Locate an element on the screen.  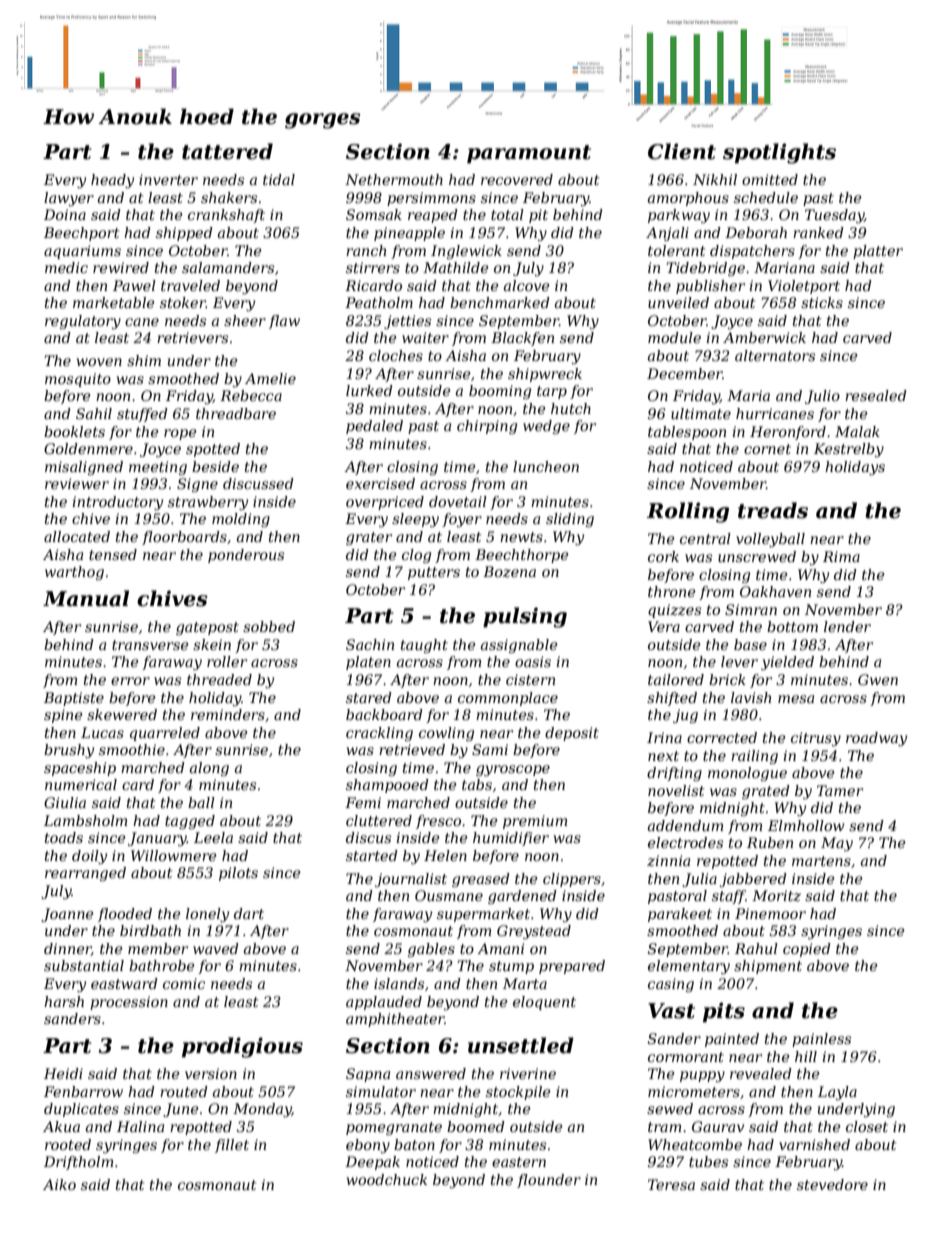
parkway is located at coordinates (679, 216).
